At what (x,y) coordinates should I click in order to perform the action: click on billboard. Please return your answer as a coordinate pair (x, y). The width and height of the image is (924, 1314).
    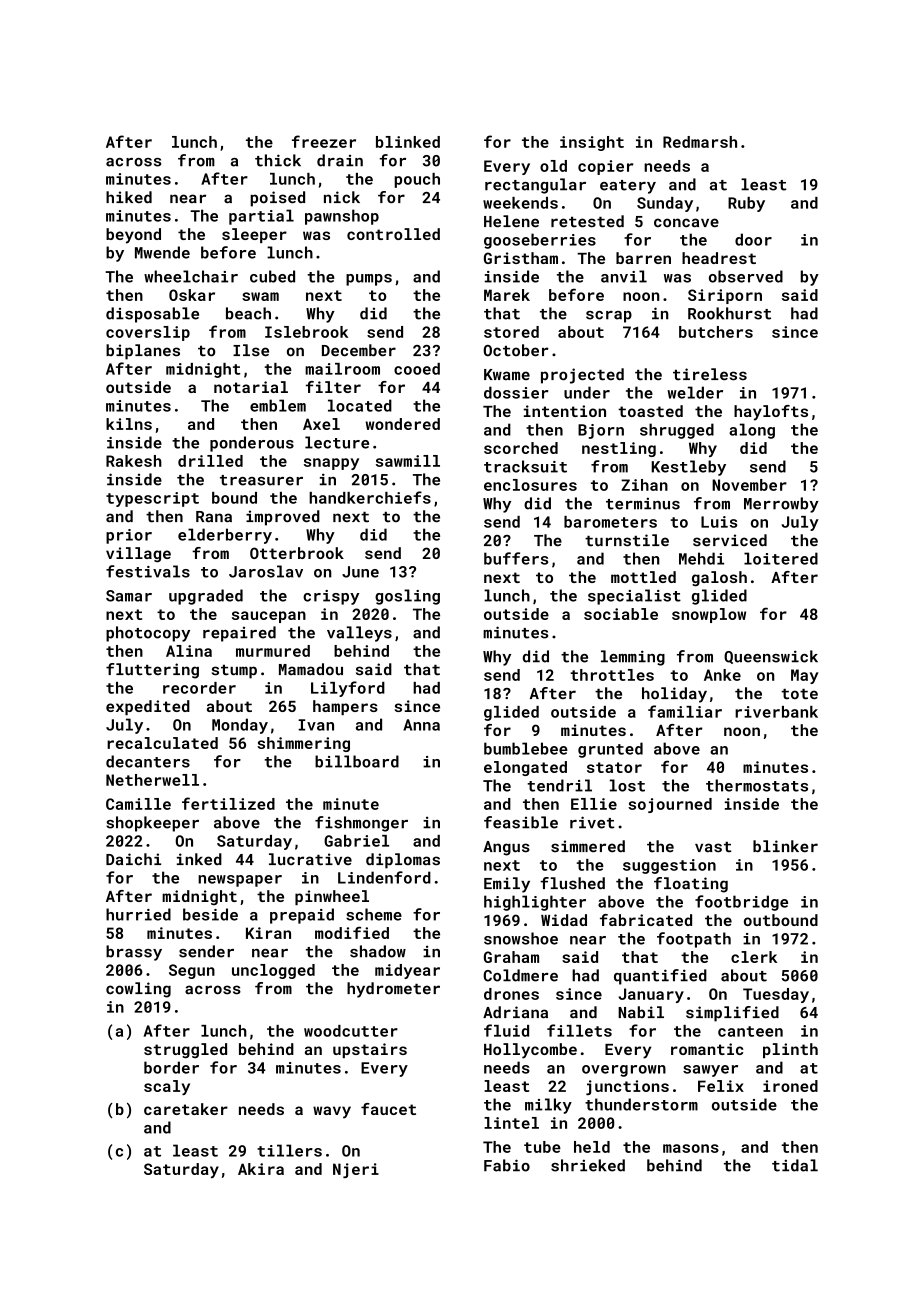
    Looking at the image, I should click on (357, 761).
